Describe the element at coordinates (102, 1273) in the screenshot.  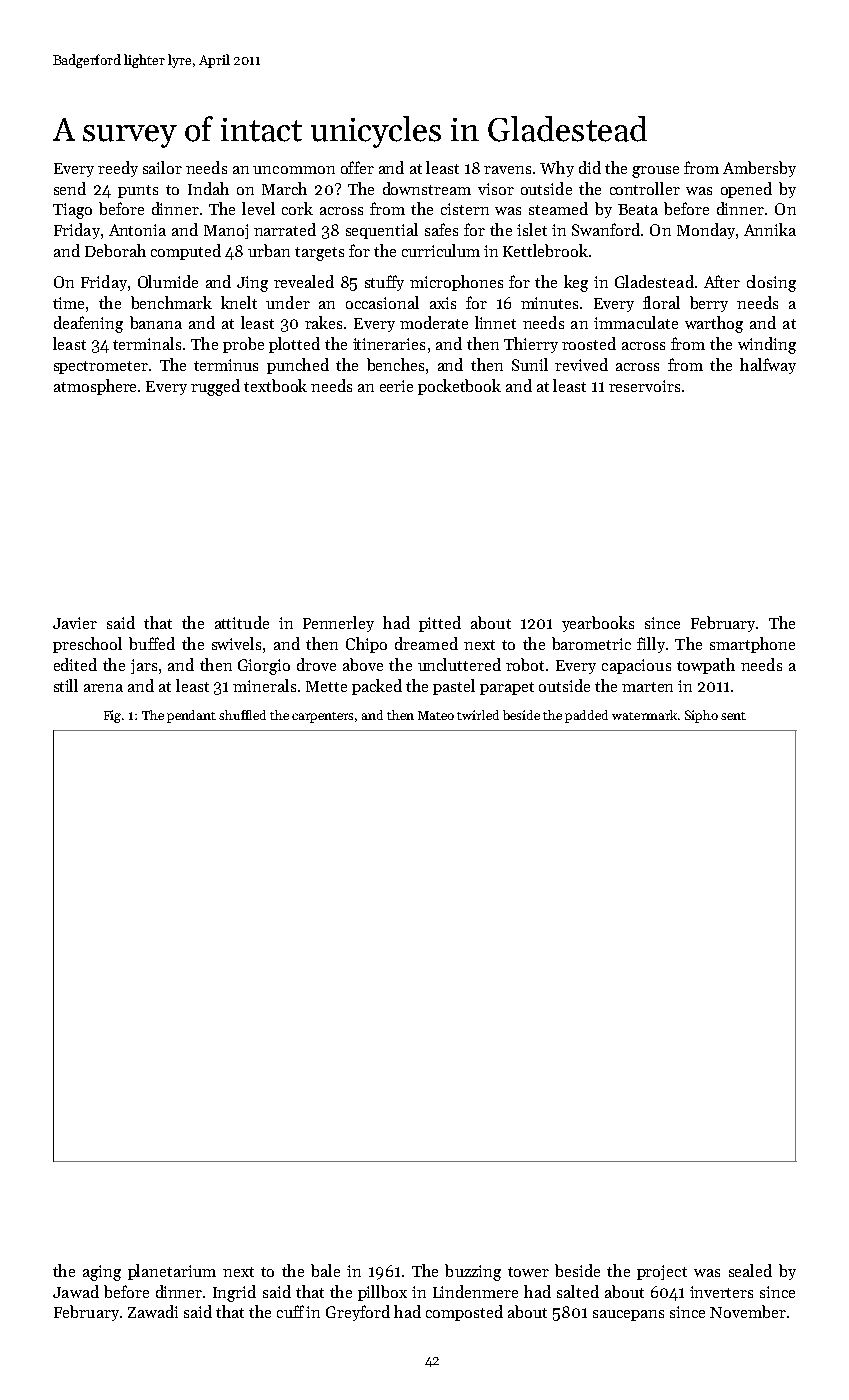
I see `aging` at that location.
